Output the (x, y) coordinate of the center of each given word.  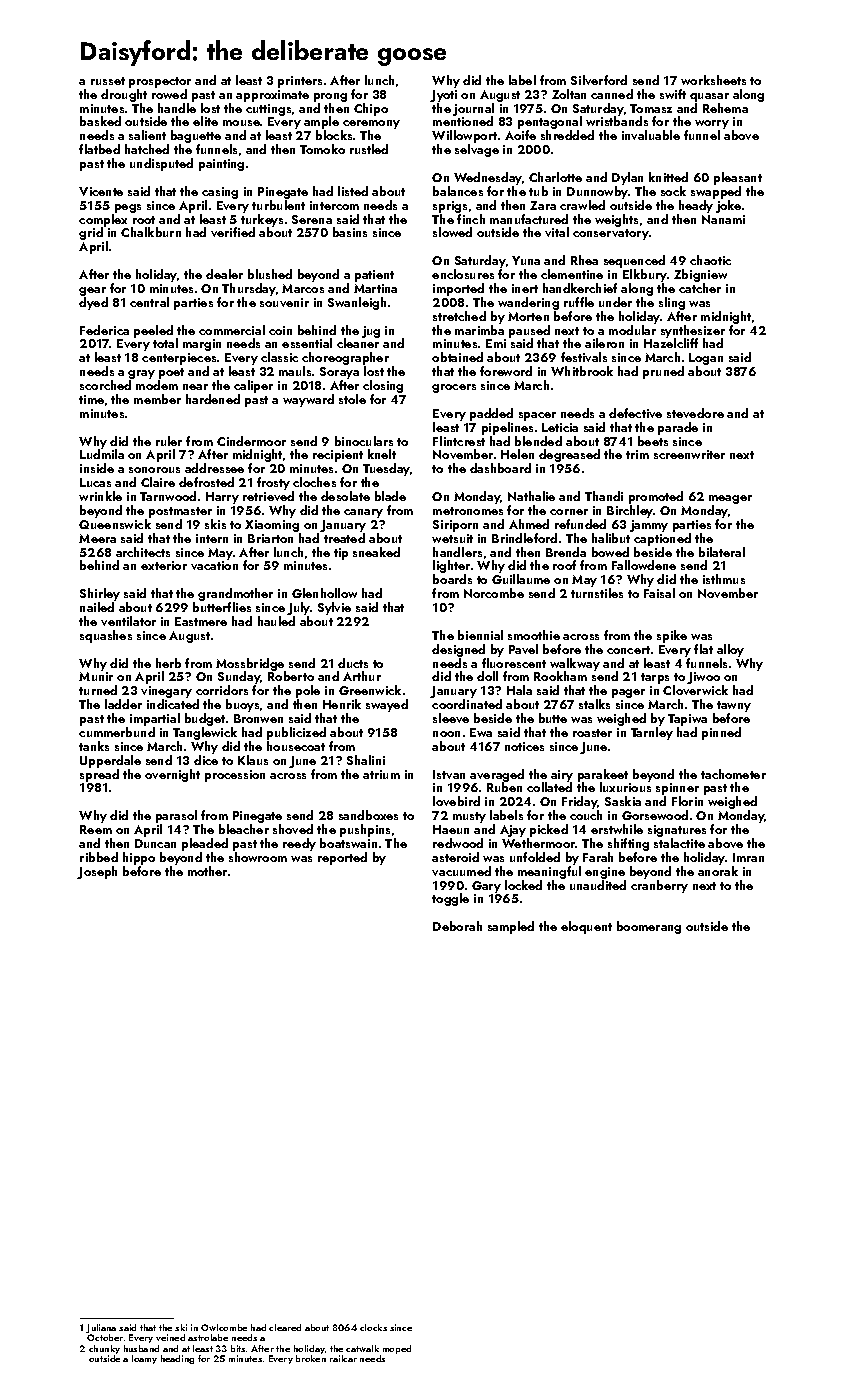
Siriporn (455, 526)
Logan (706, 359)
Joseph (97, 872)
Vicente (101, 191)
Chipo (371, 109)
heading (177, 1359)
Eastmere (201, 621)
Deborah (457, 926)
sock (673, 191)
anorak (718, 871)
